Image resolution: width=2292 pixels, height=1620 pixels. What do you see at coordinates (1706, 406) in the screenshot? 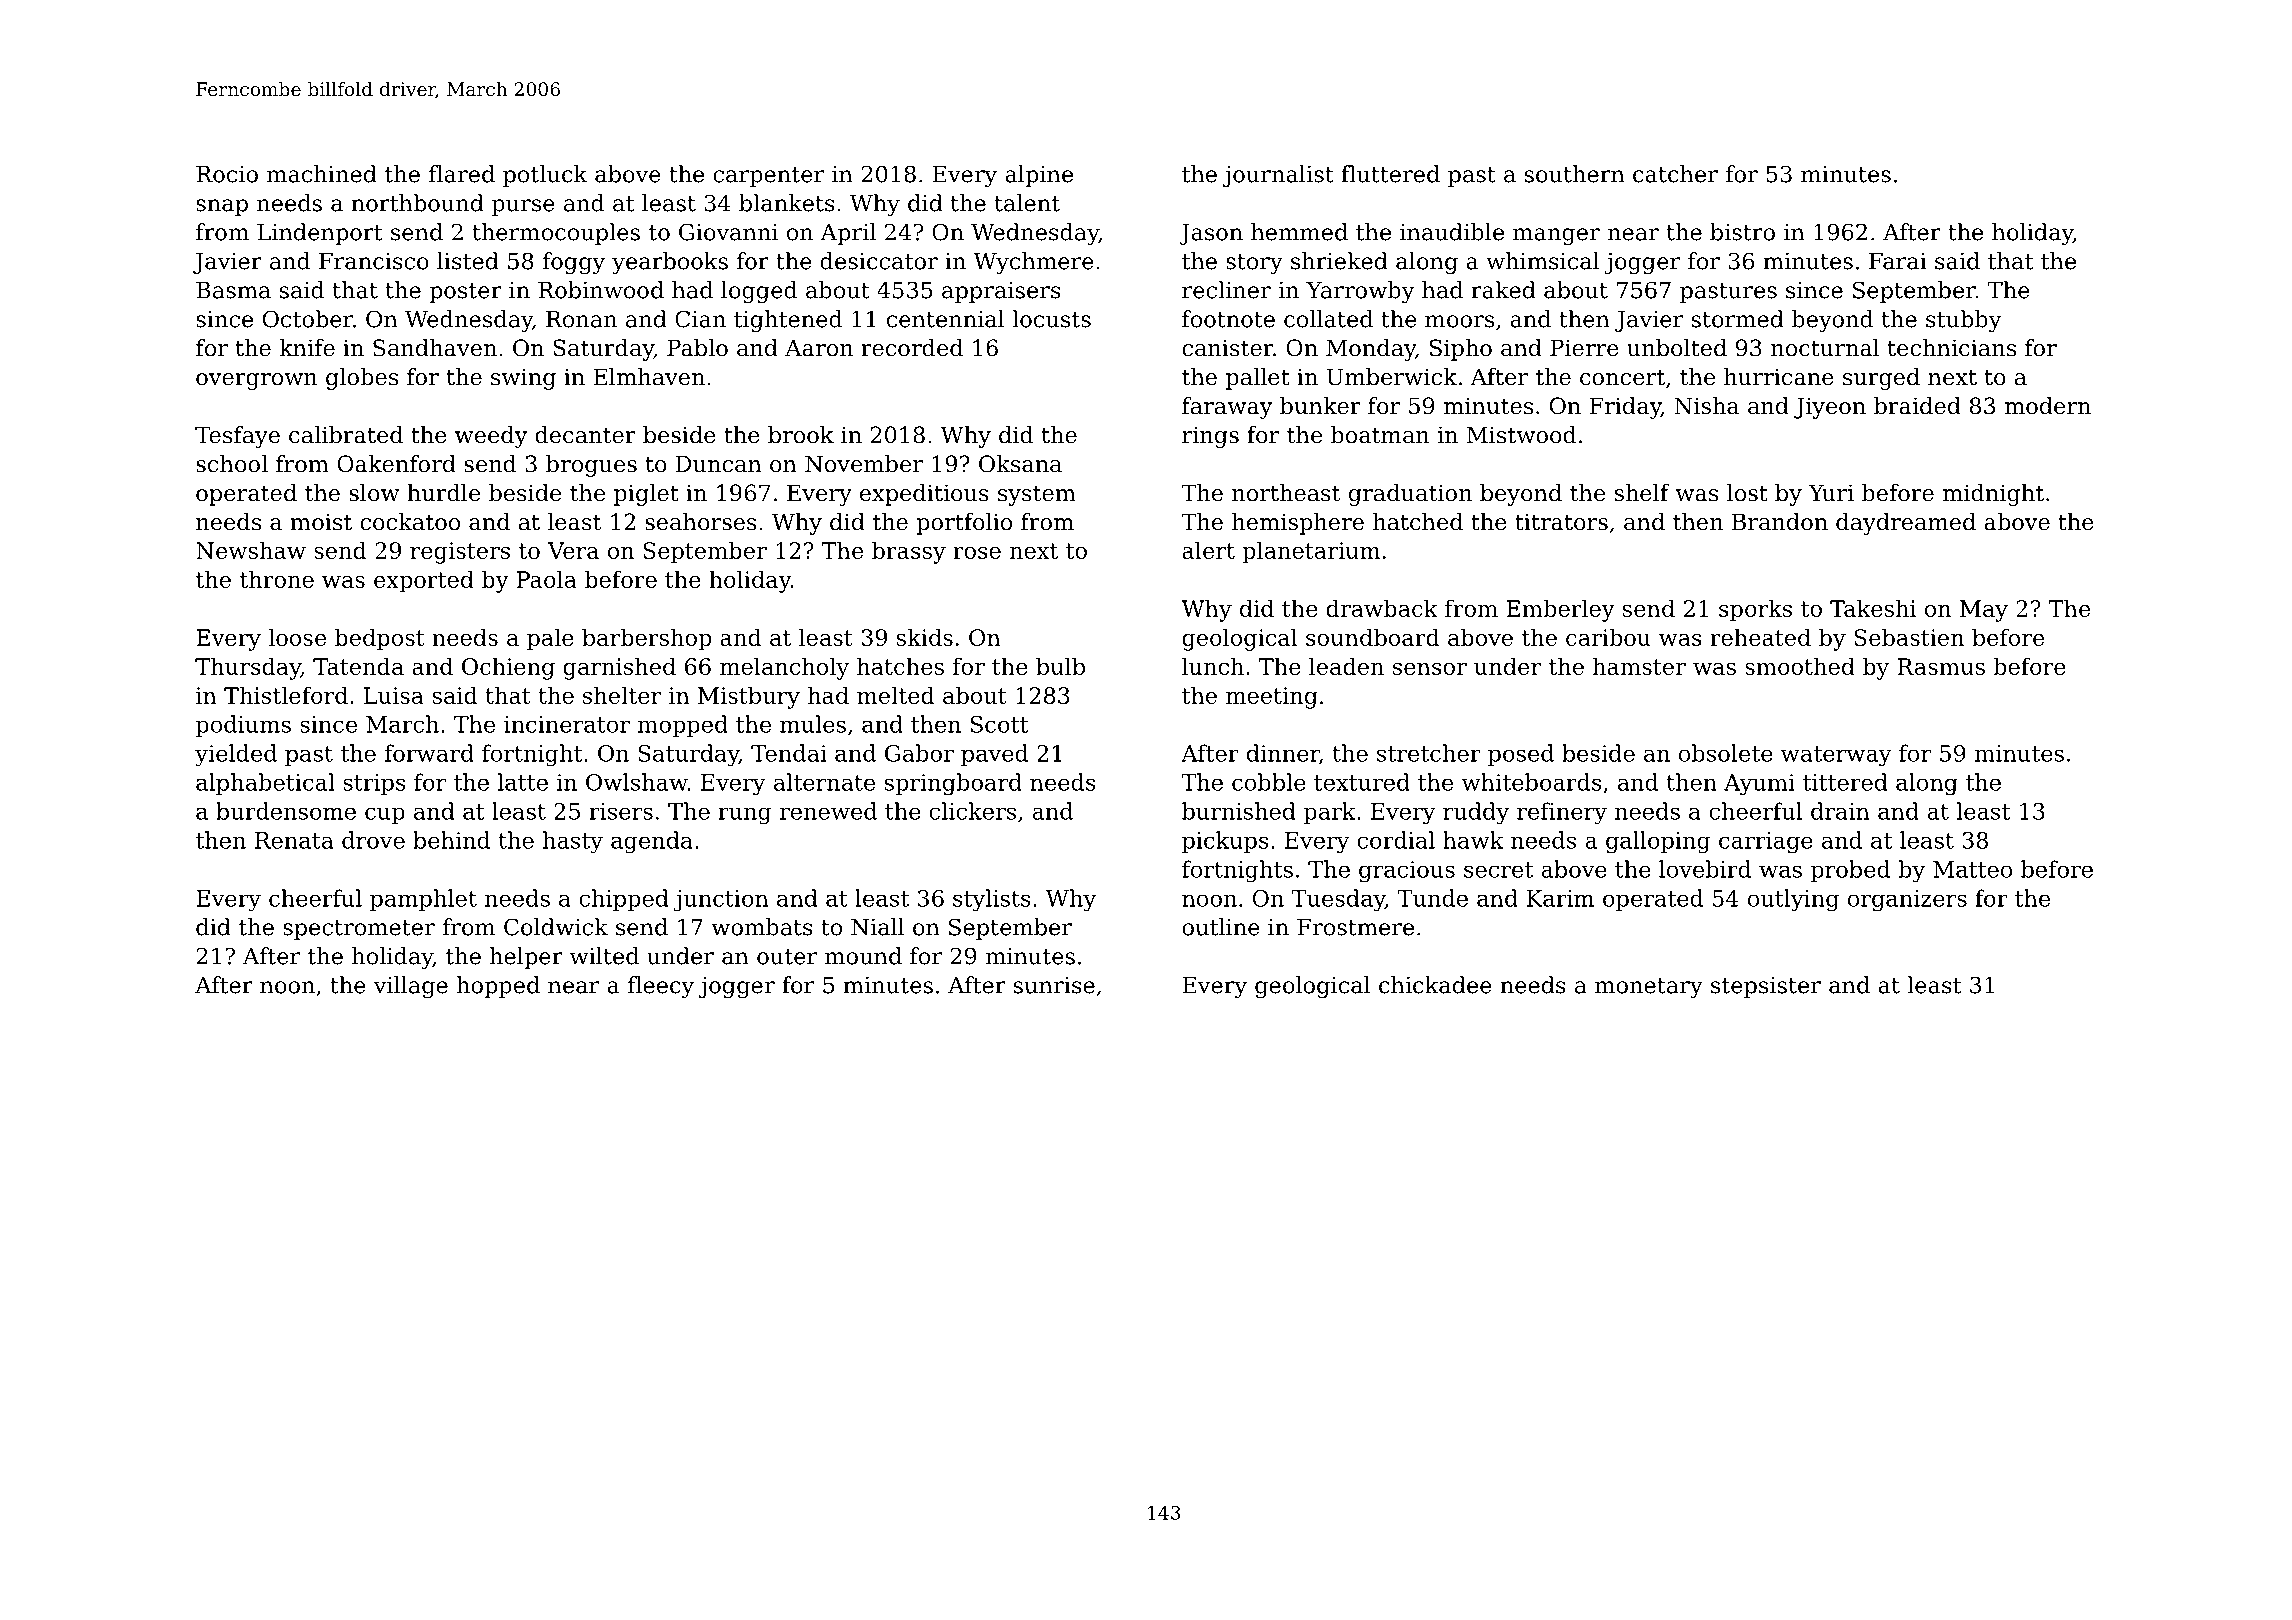
I see `Nisha` at bounding box center [1706, 406].
